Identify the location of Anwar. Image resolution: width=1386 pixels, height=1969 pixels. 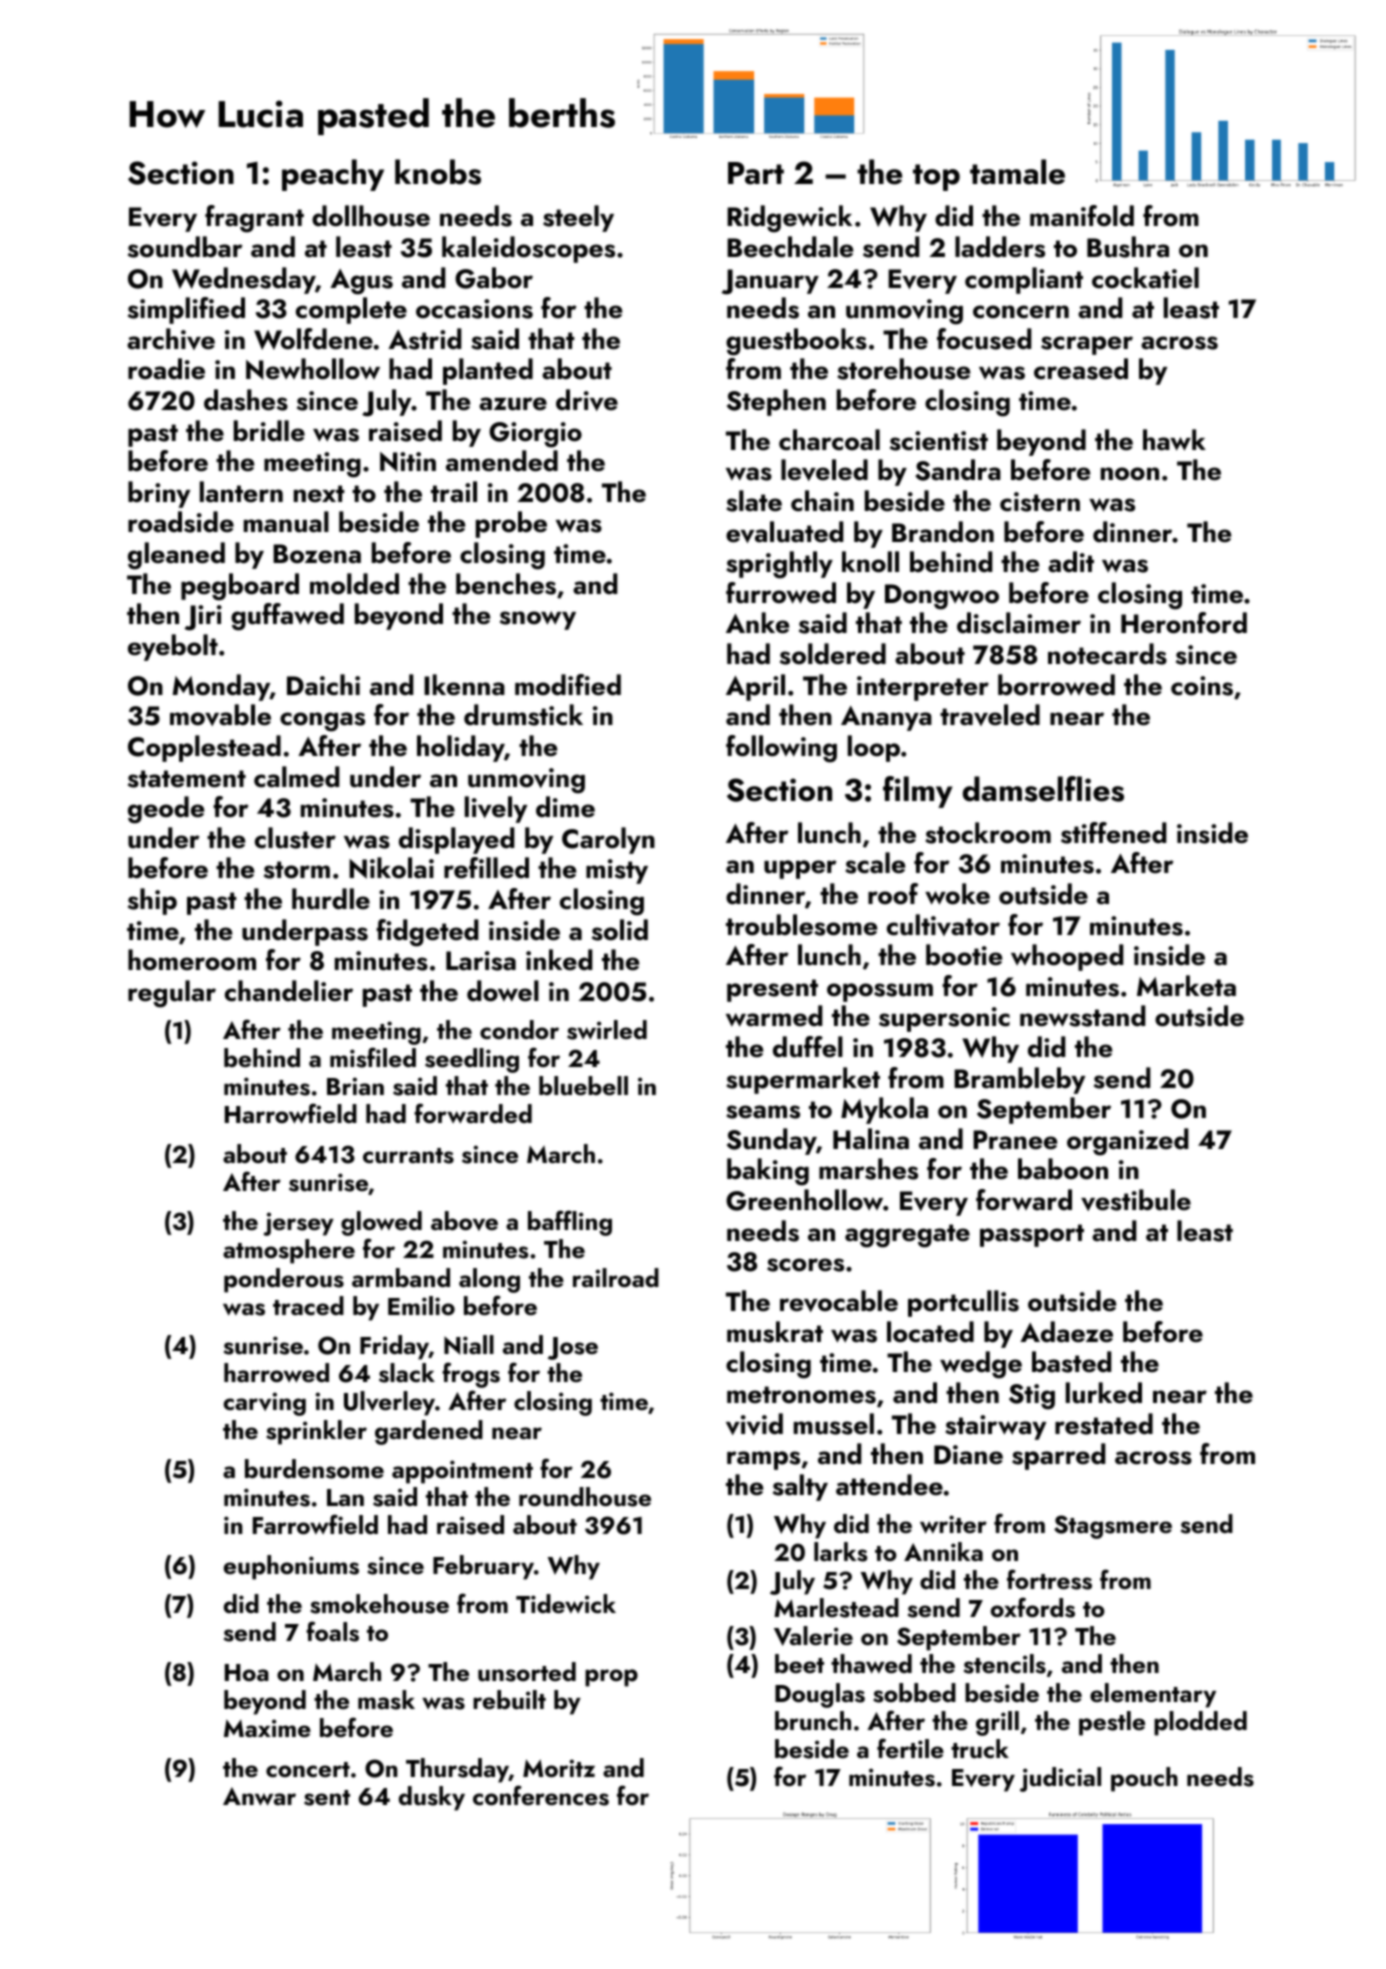
(259, 1796).
